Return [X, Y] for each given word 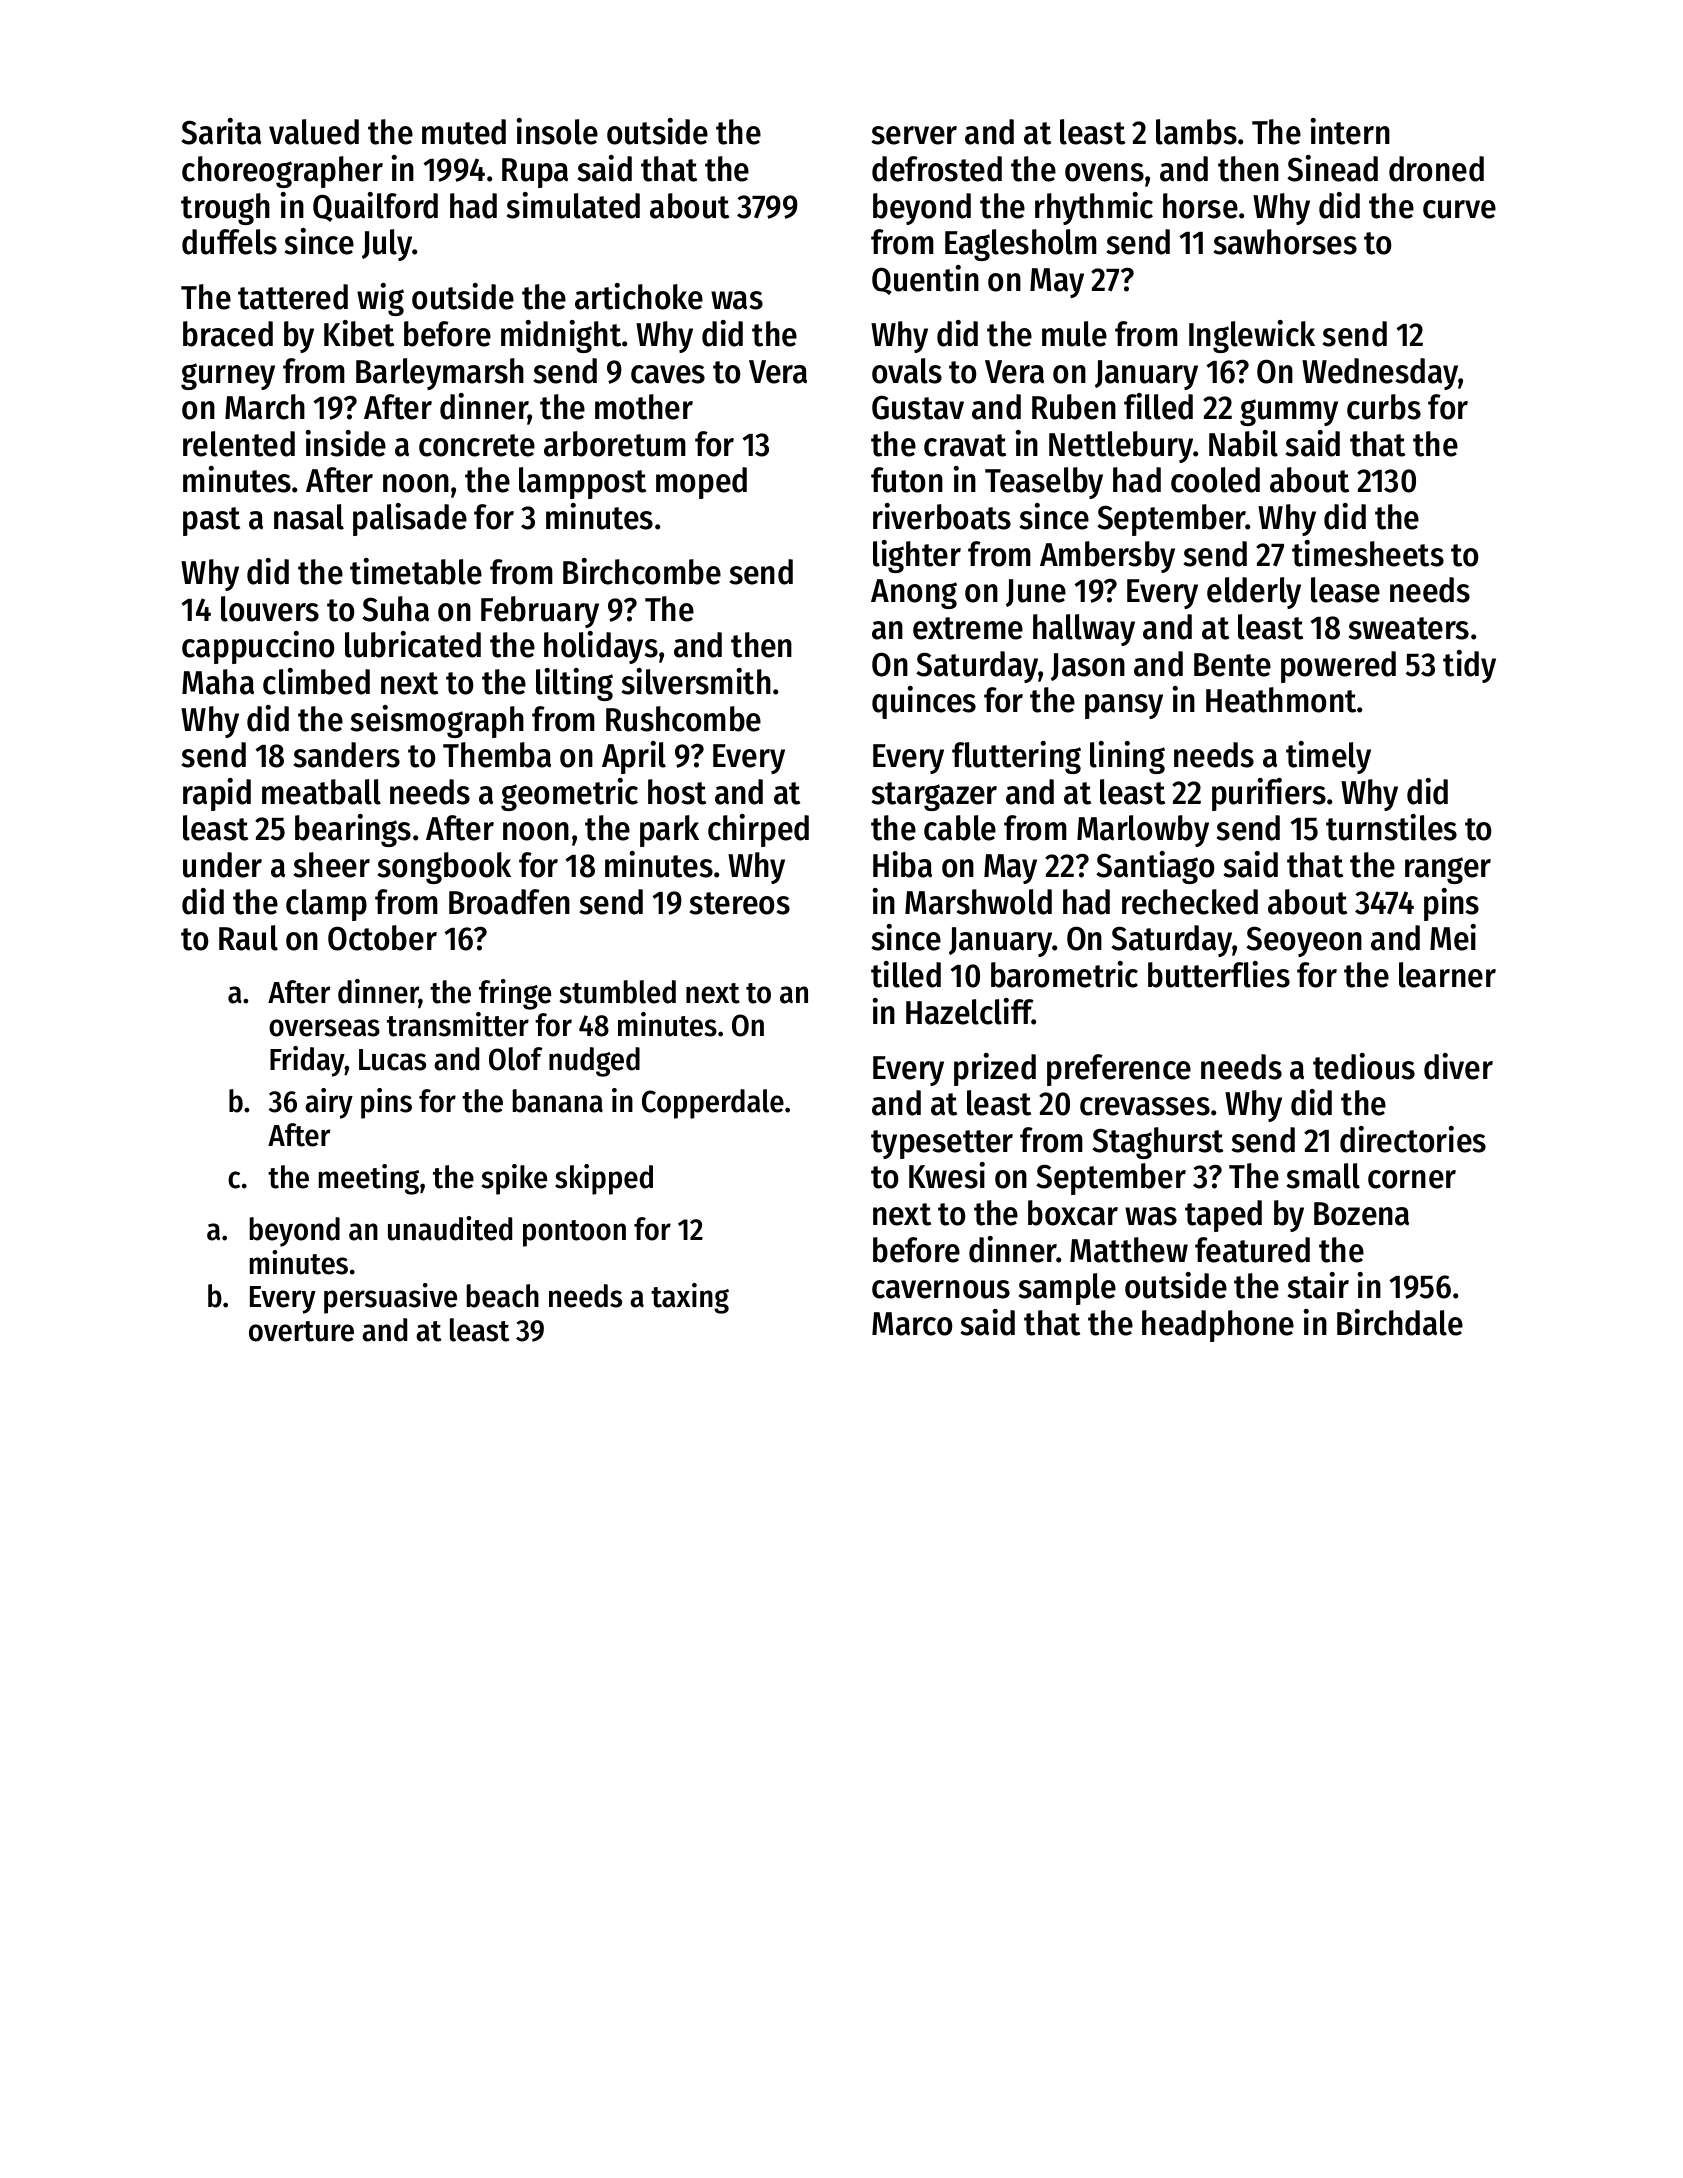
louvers [270, 609]
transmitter [458, 1024]
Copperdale [713, 1104]
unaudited [450, 1228]
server [914, 135]
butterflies [1219, 974]
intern [1350, 131]
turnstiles [1391, 827]
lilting [574, 684]
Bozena [1361, 1214]
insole [557, 131]
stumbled [617, 992]
